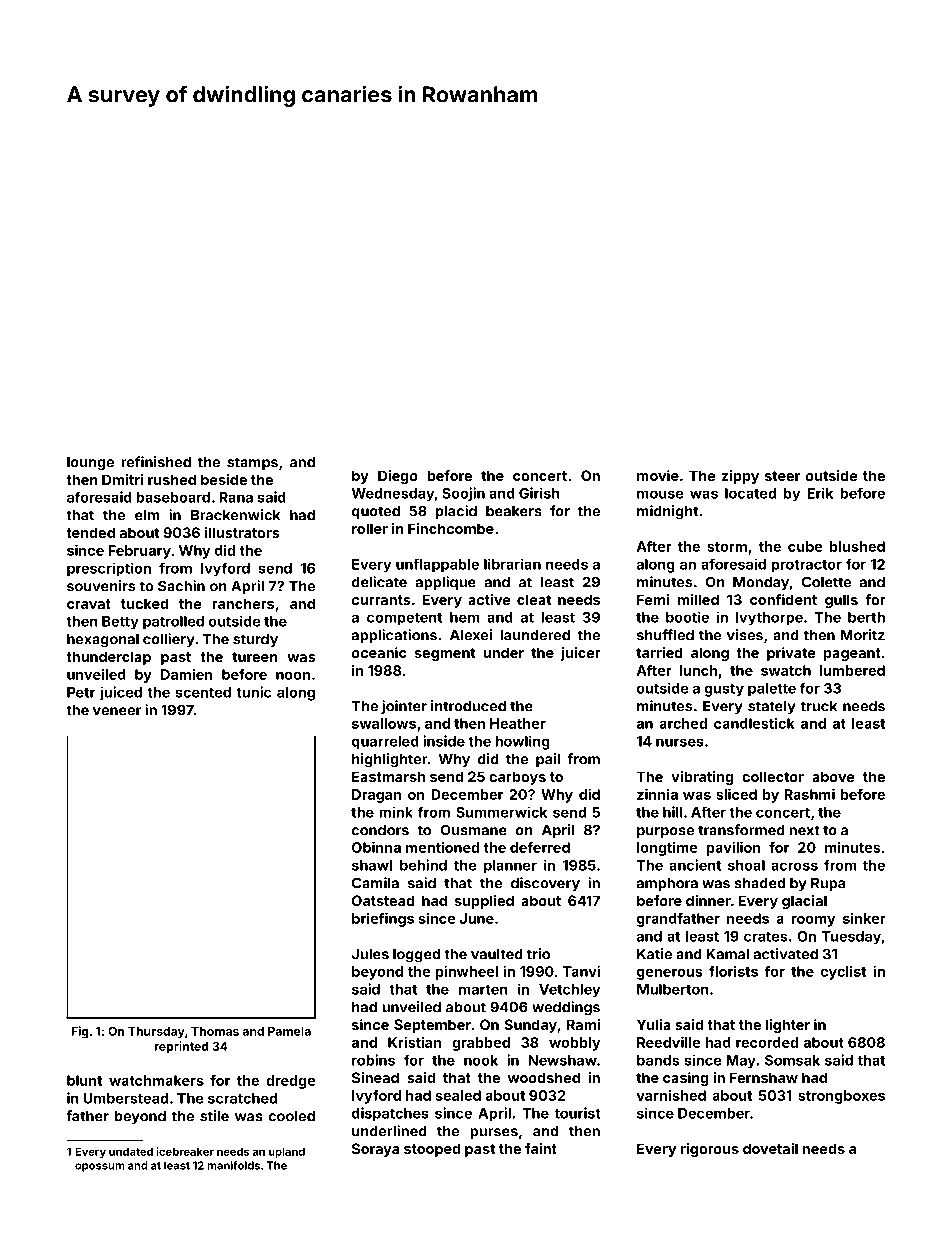 This screenshot has height=1233, width=952. I want to click on Thursday, so click(156, 1033).
